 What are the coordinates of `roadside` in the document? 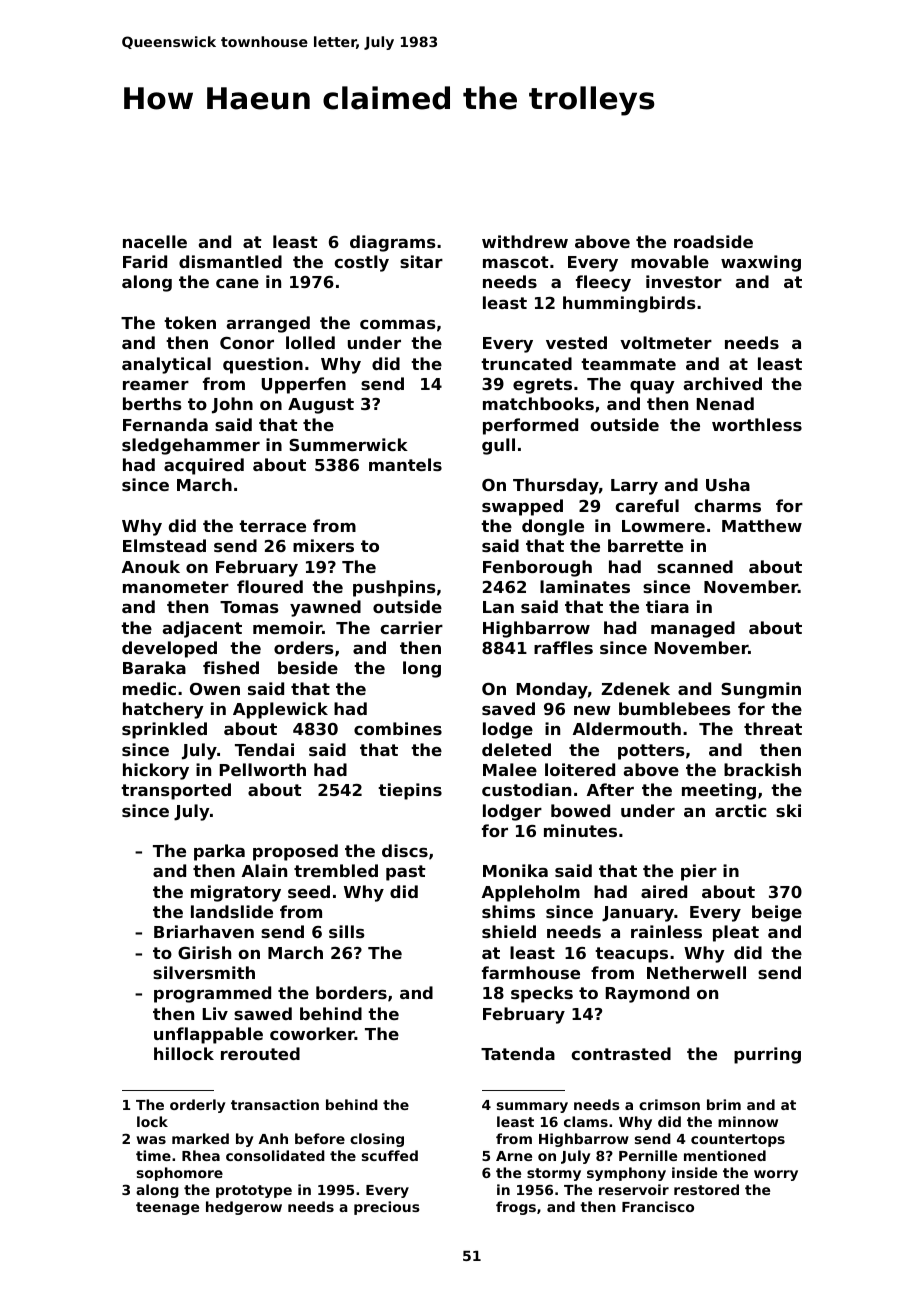 It's located at (713, 241).
